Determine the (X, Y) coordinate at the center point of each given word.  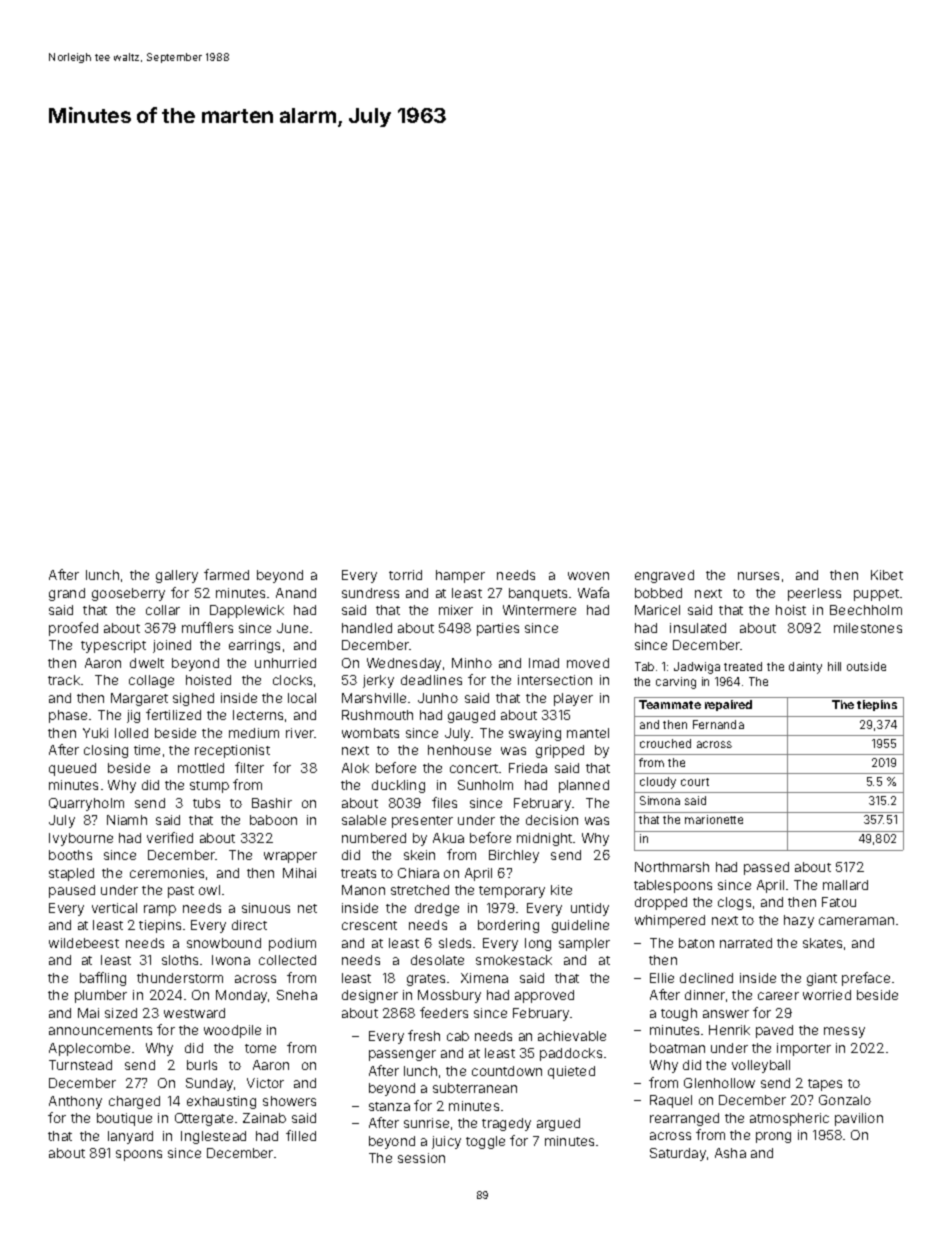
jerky (378, 681)
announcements (100, 1030)
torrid (405, 575)
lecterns (258, 715)
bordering (508, 926)
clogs (734, 903)
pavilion (859, 1119)
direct (249, 925)
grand (67, 594)
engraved (664, 576)
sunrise (426, 1123)
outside (866, 666)
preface (866, 979)
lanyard (130, 1137)
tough (679, 1014)
